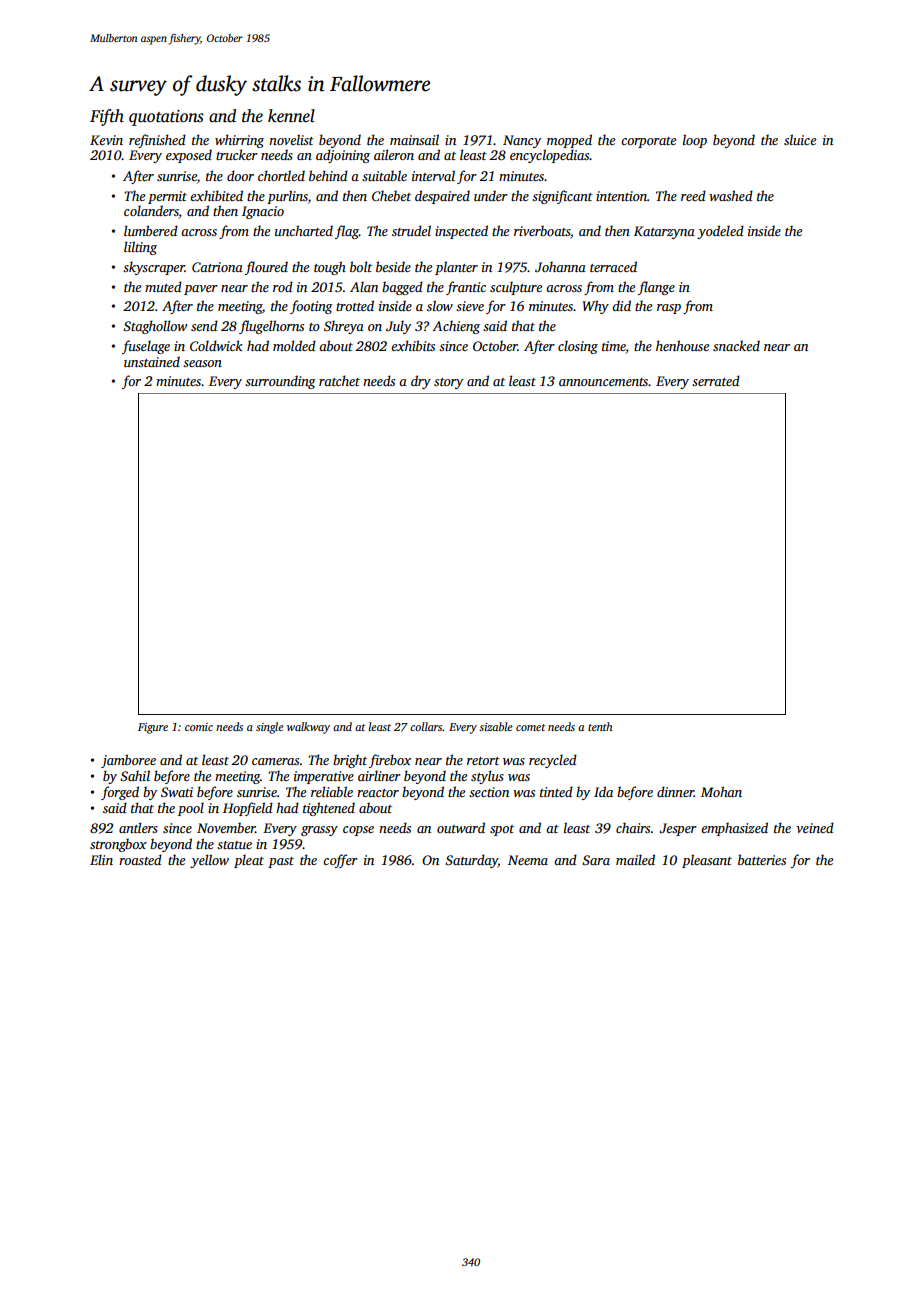 The width and height of the page is (924, 1308). Describe the element at coordinates (695, 141) in the page. I see `loop` at that location.
